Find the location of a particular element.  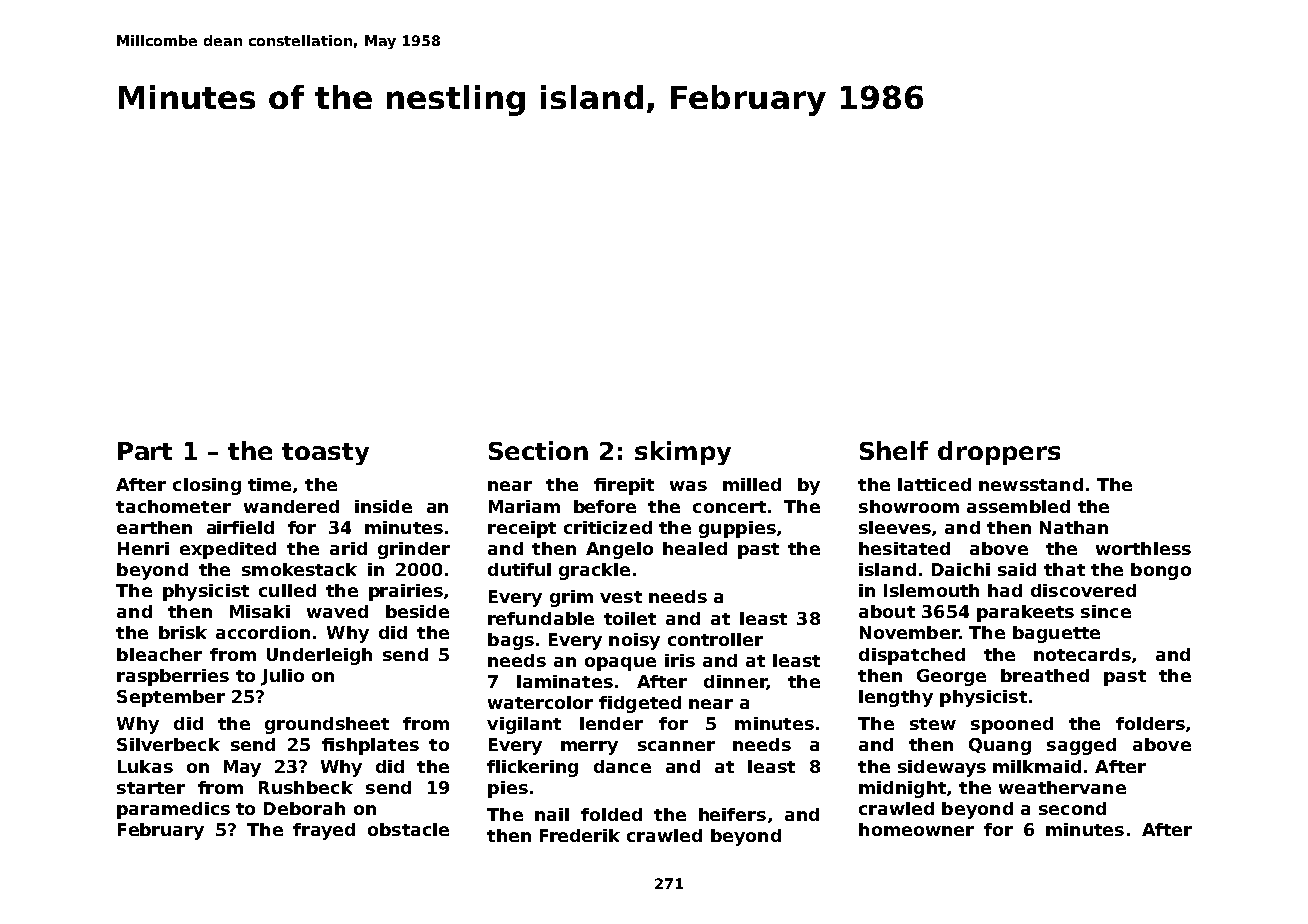

fishplates is located at coordinates (370, 746).
